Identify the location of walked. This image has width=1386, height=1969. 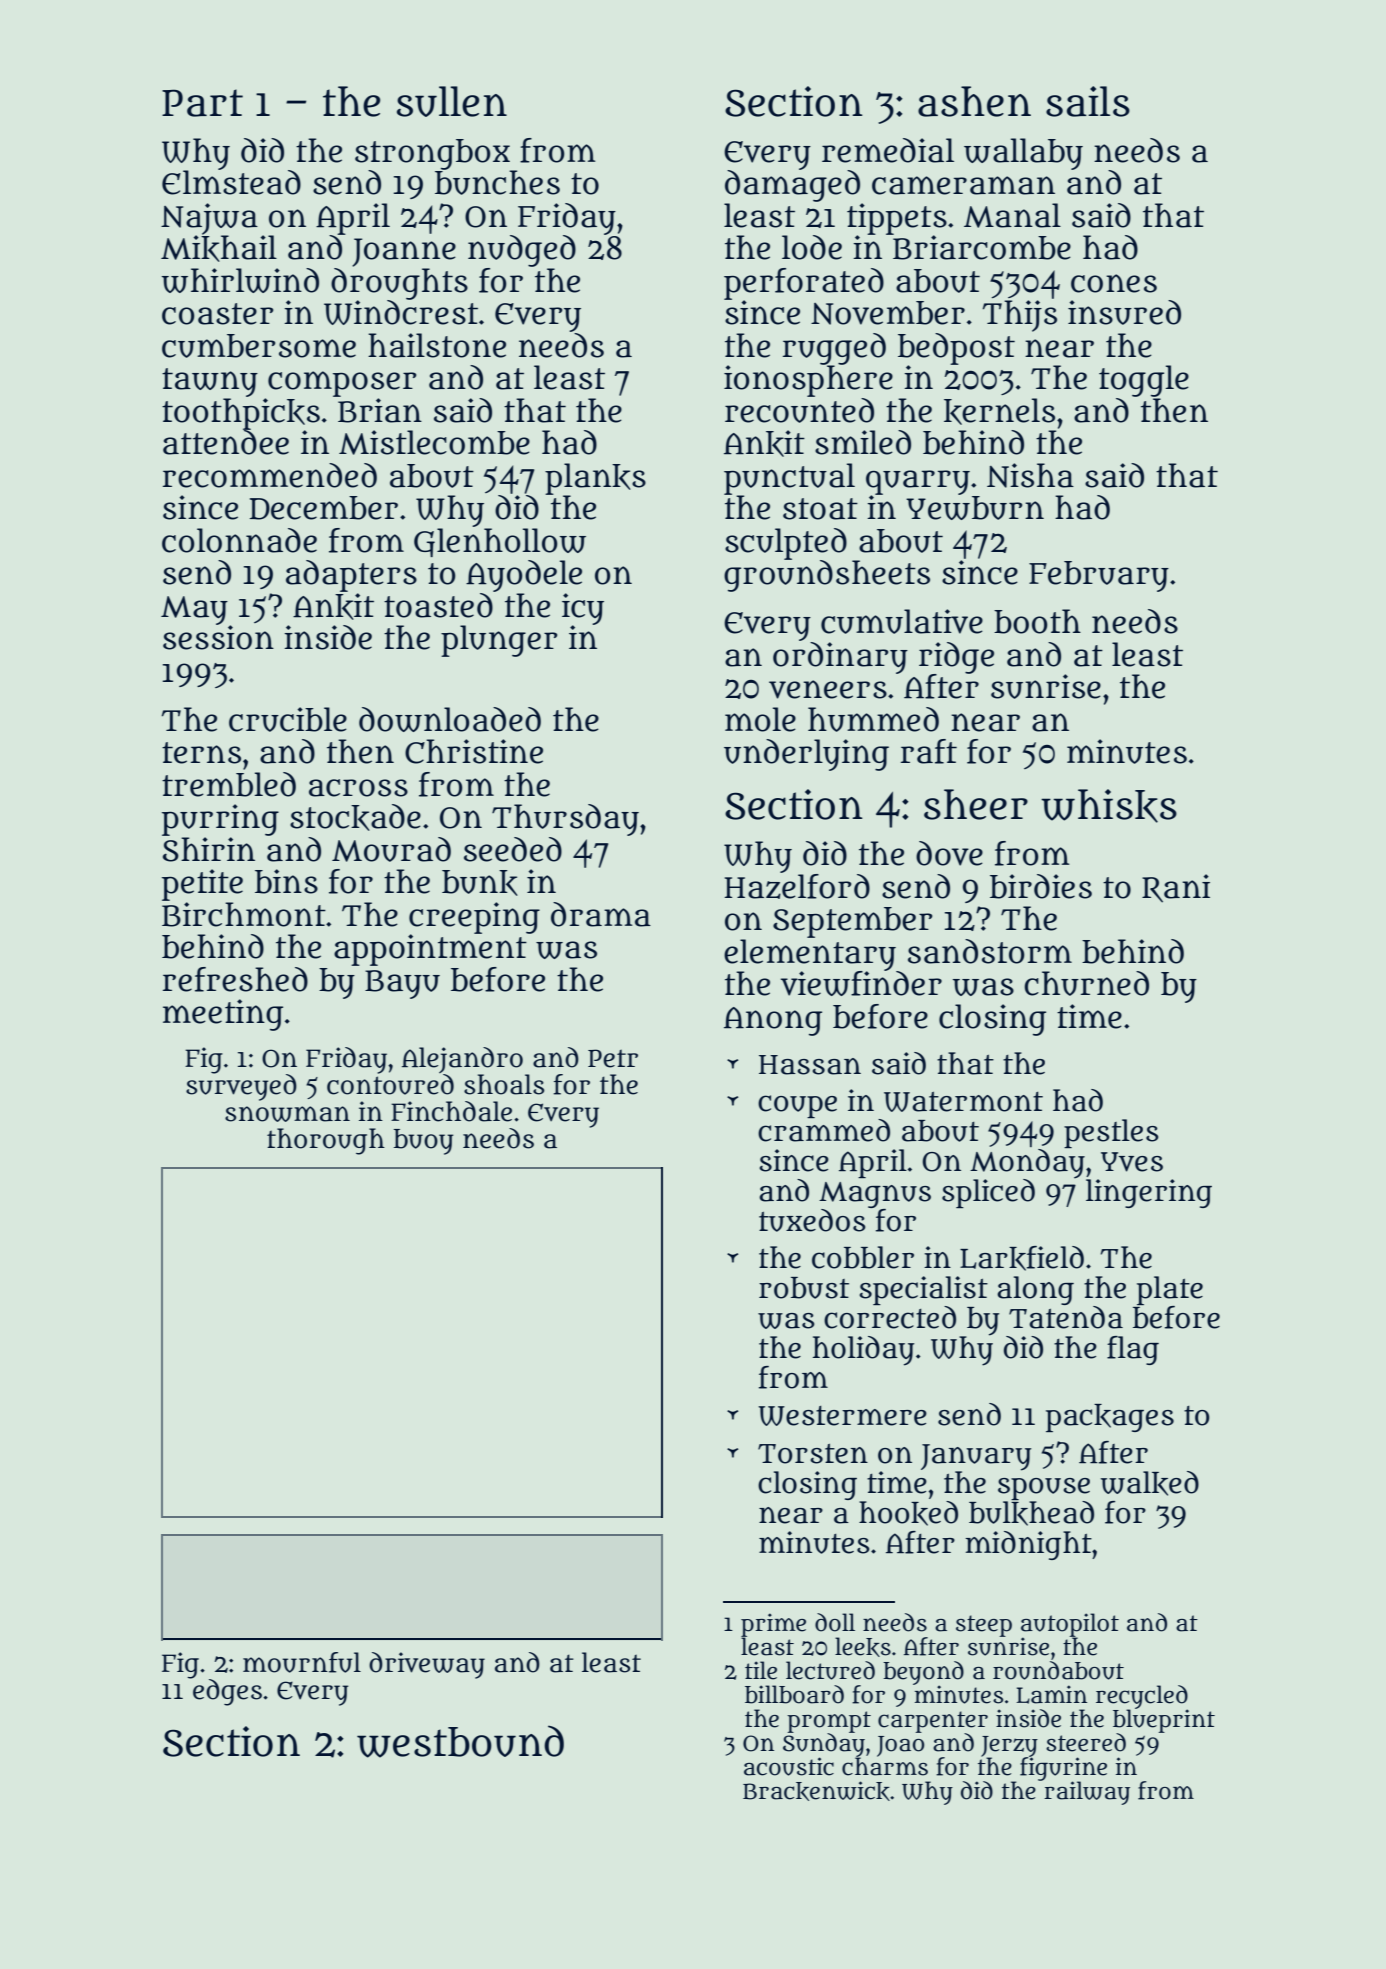
(1150, 1483).
